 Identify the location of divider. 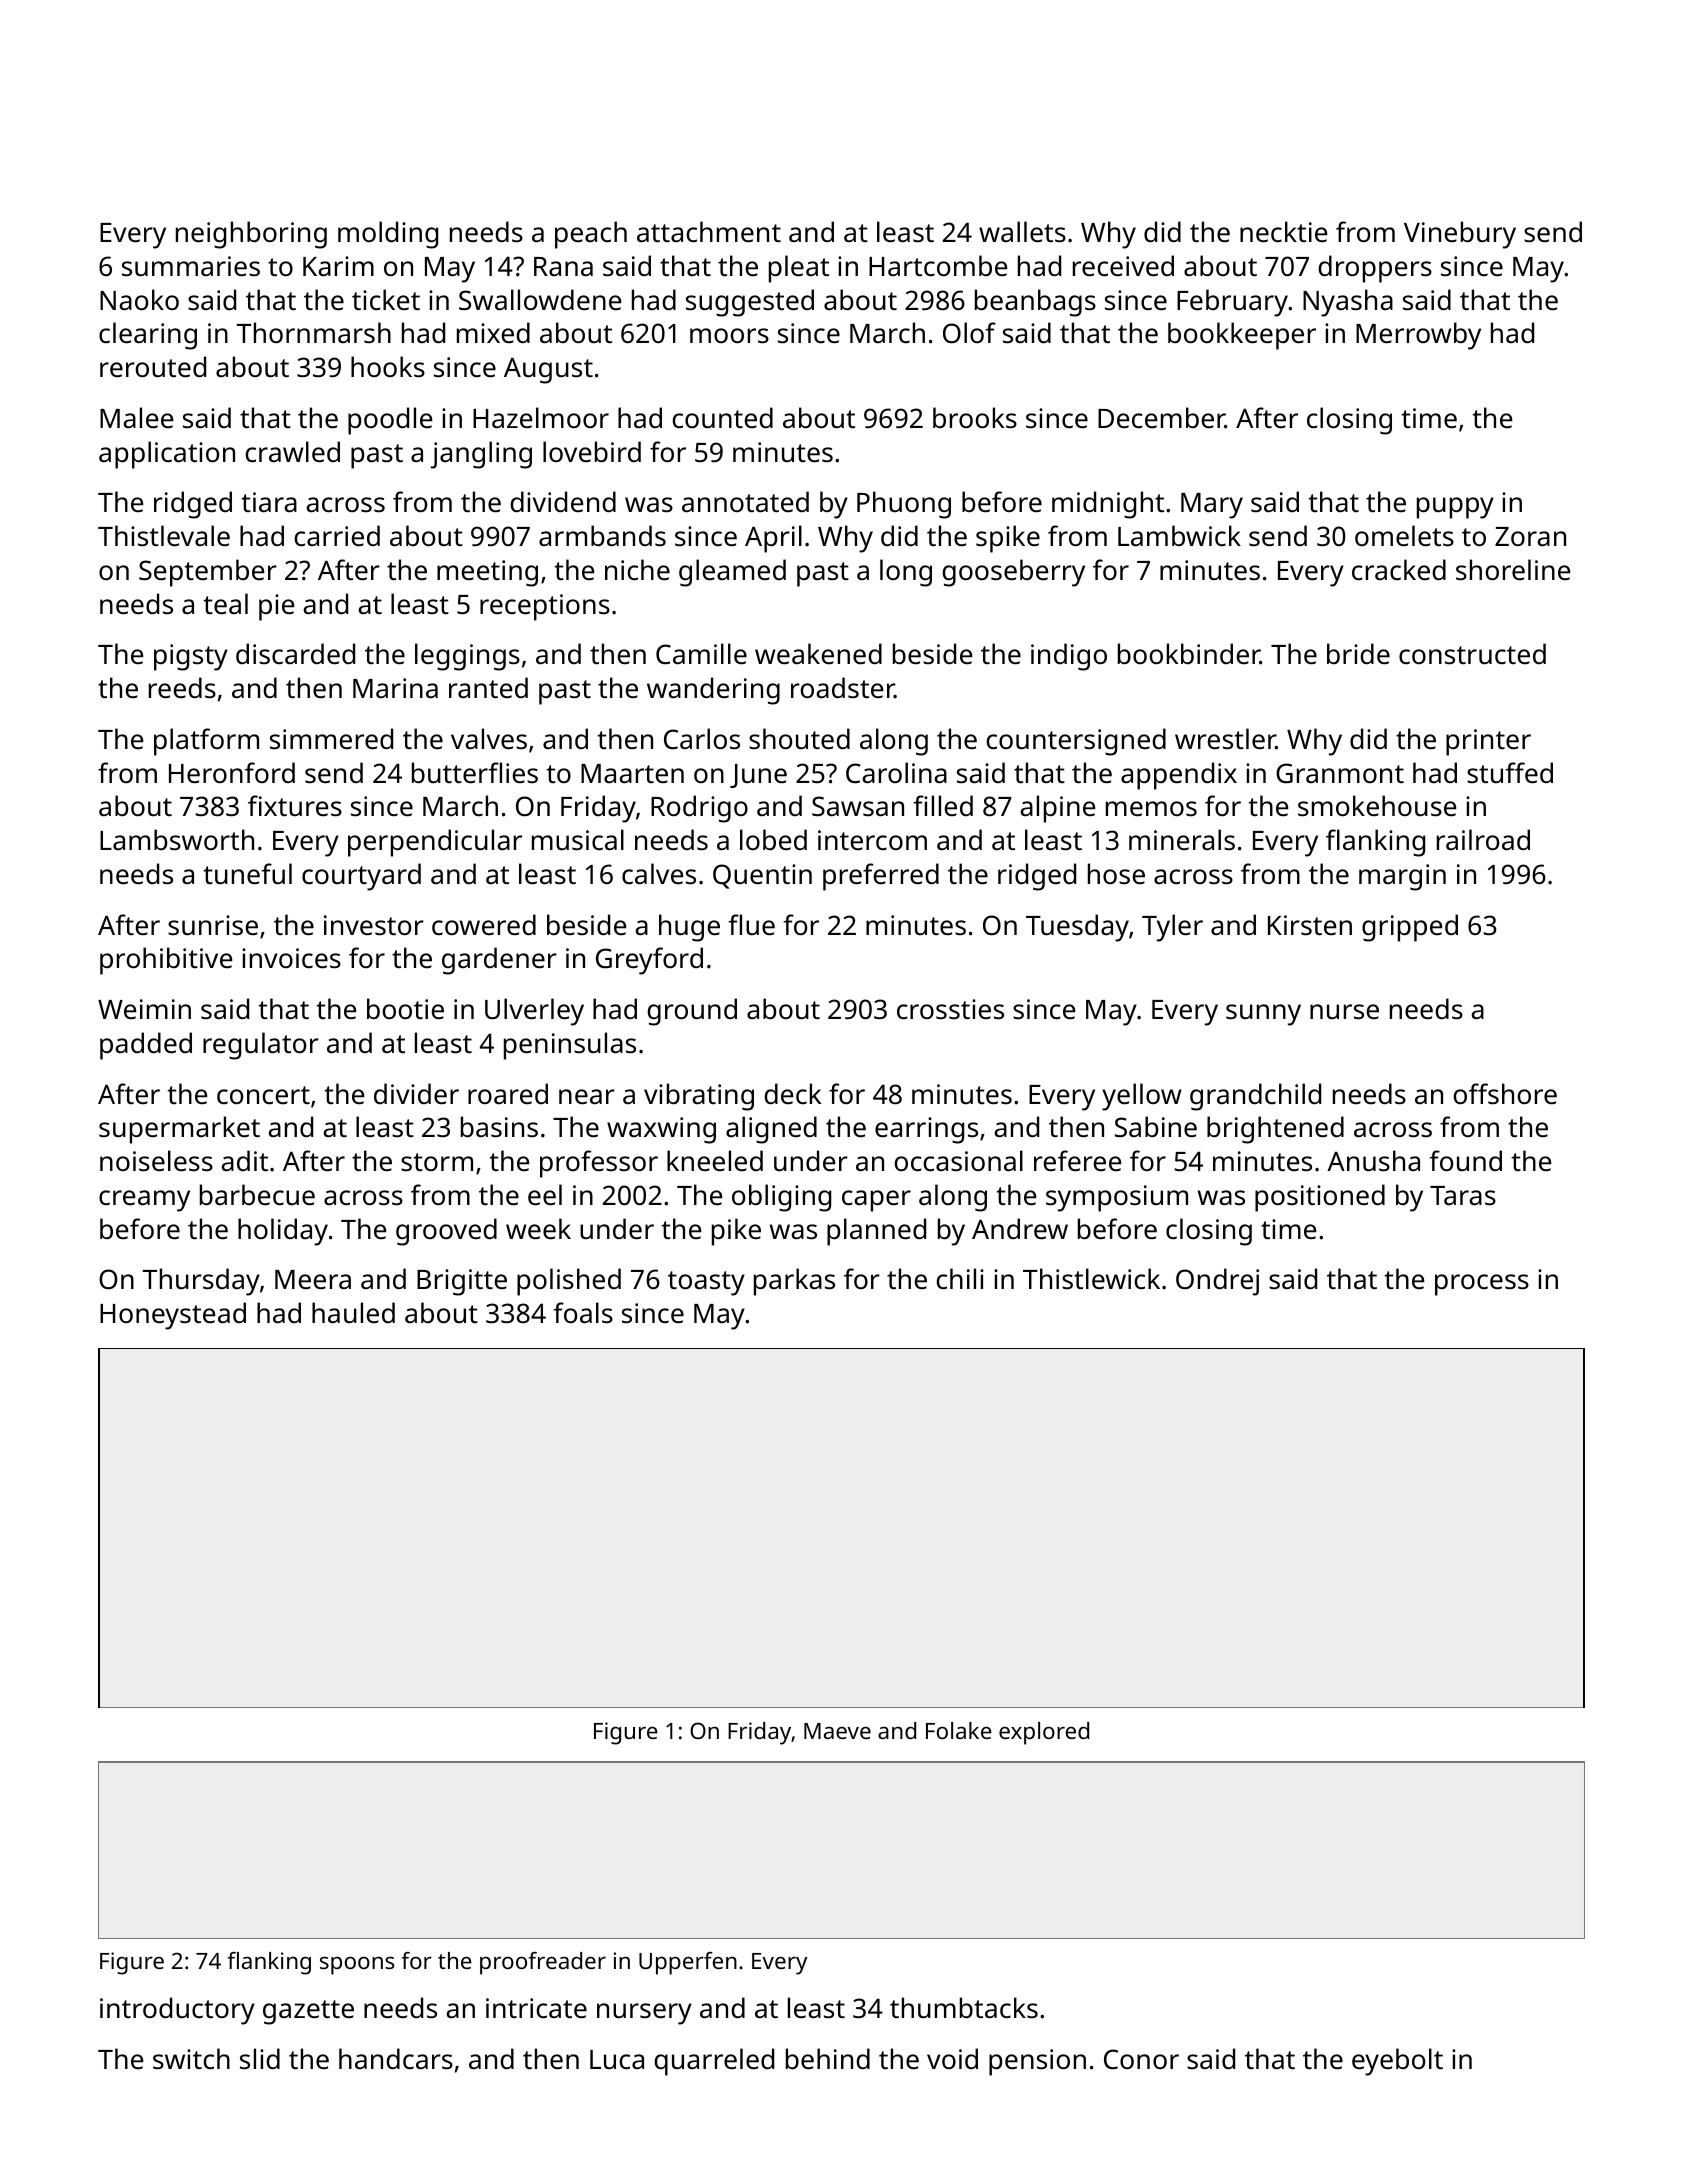
(416, 1094).
